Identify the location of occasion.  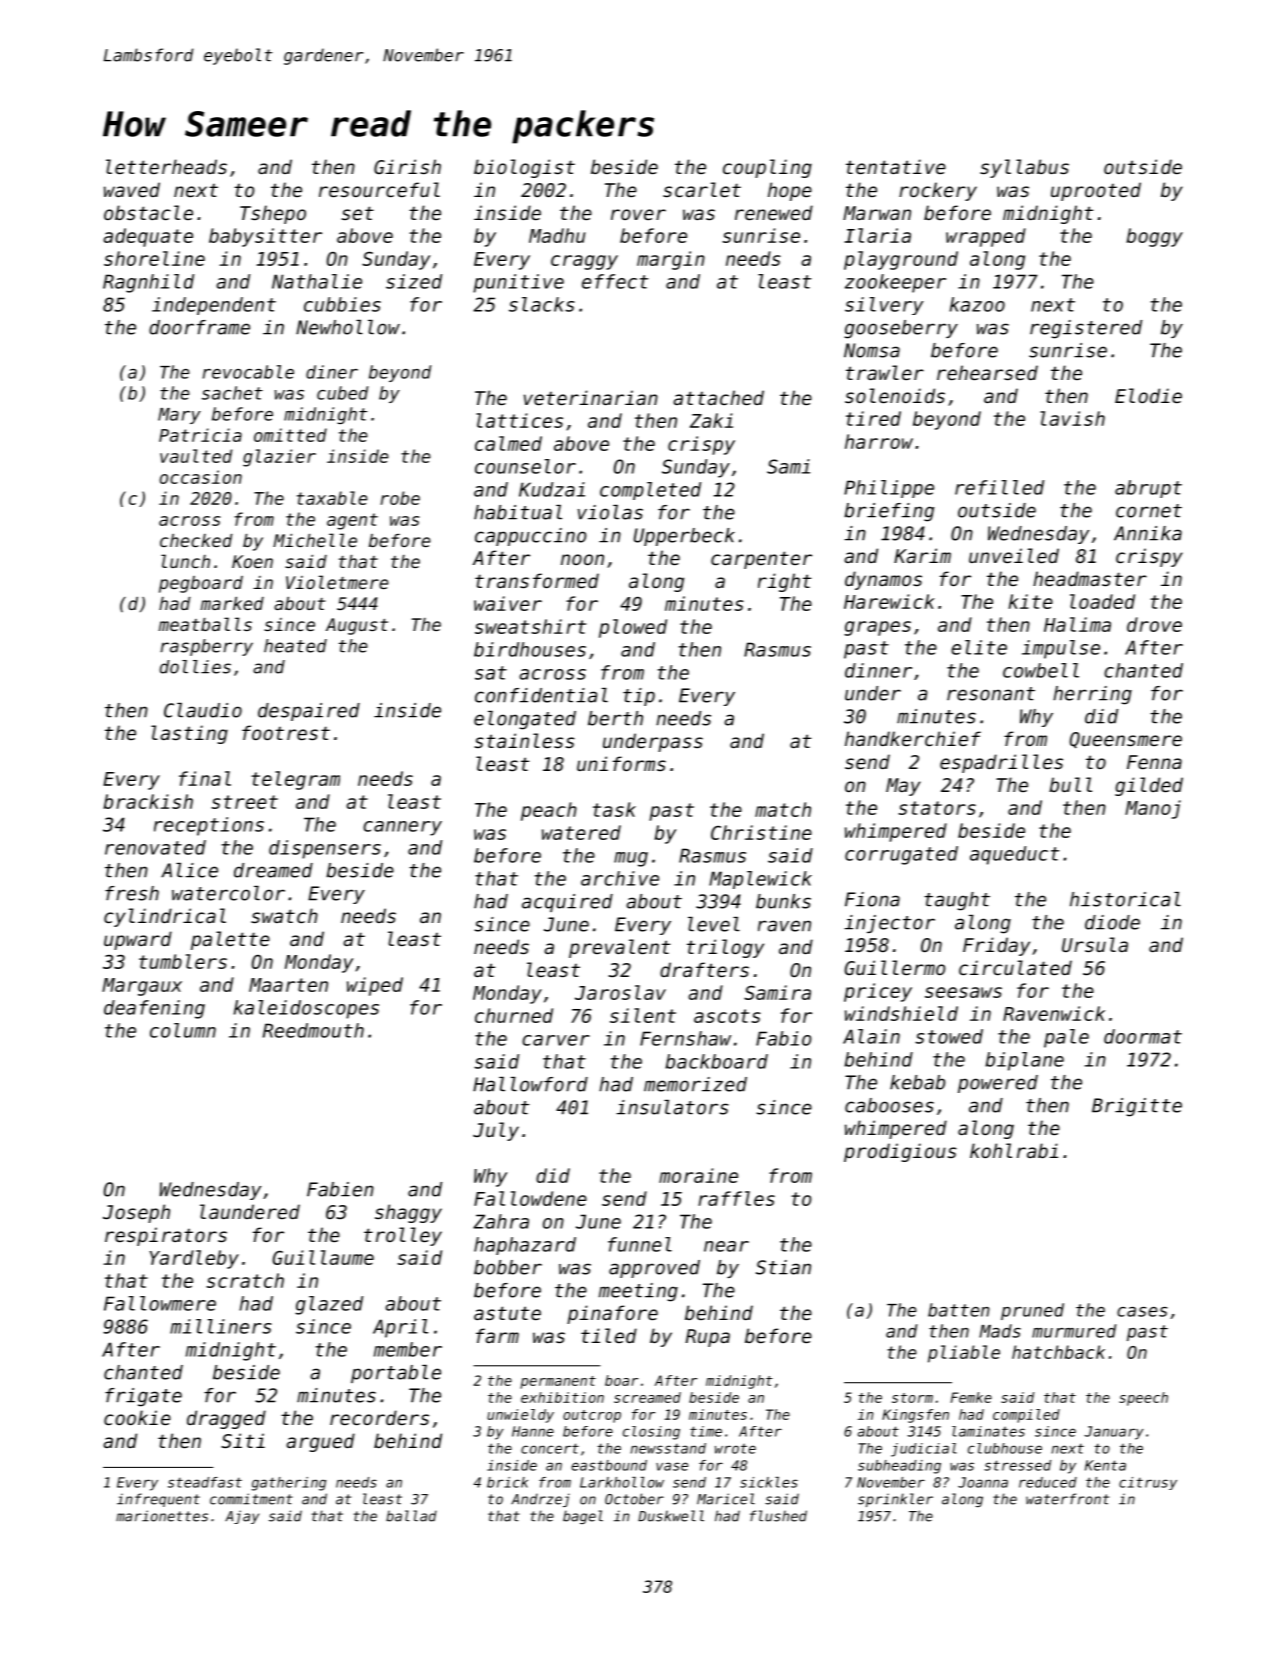
(201, 477).
